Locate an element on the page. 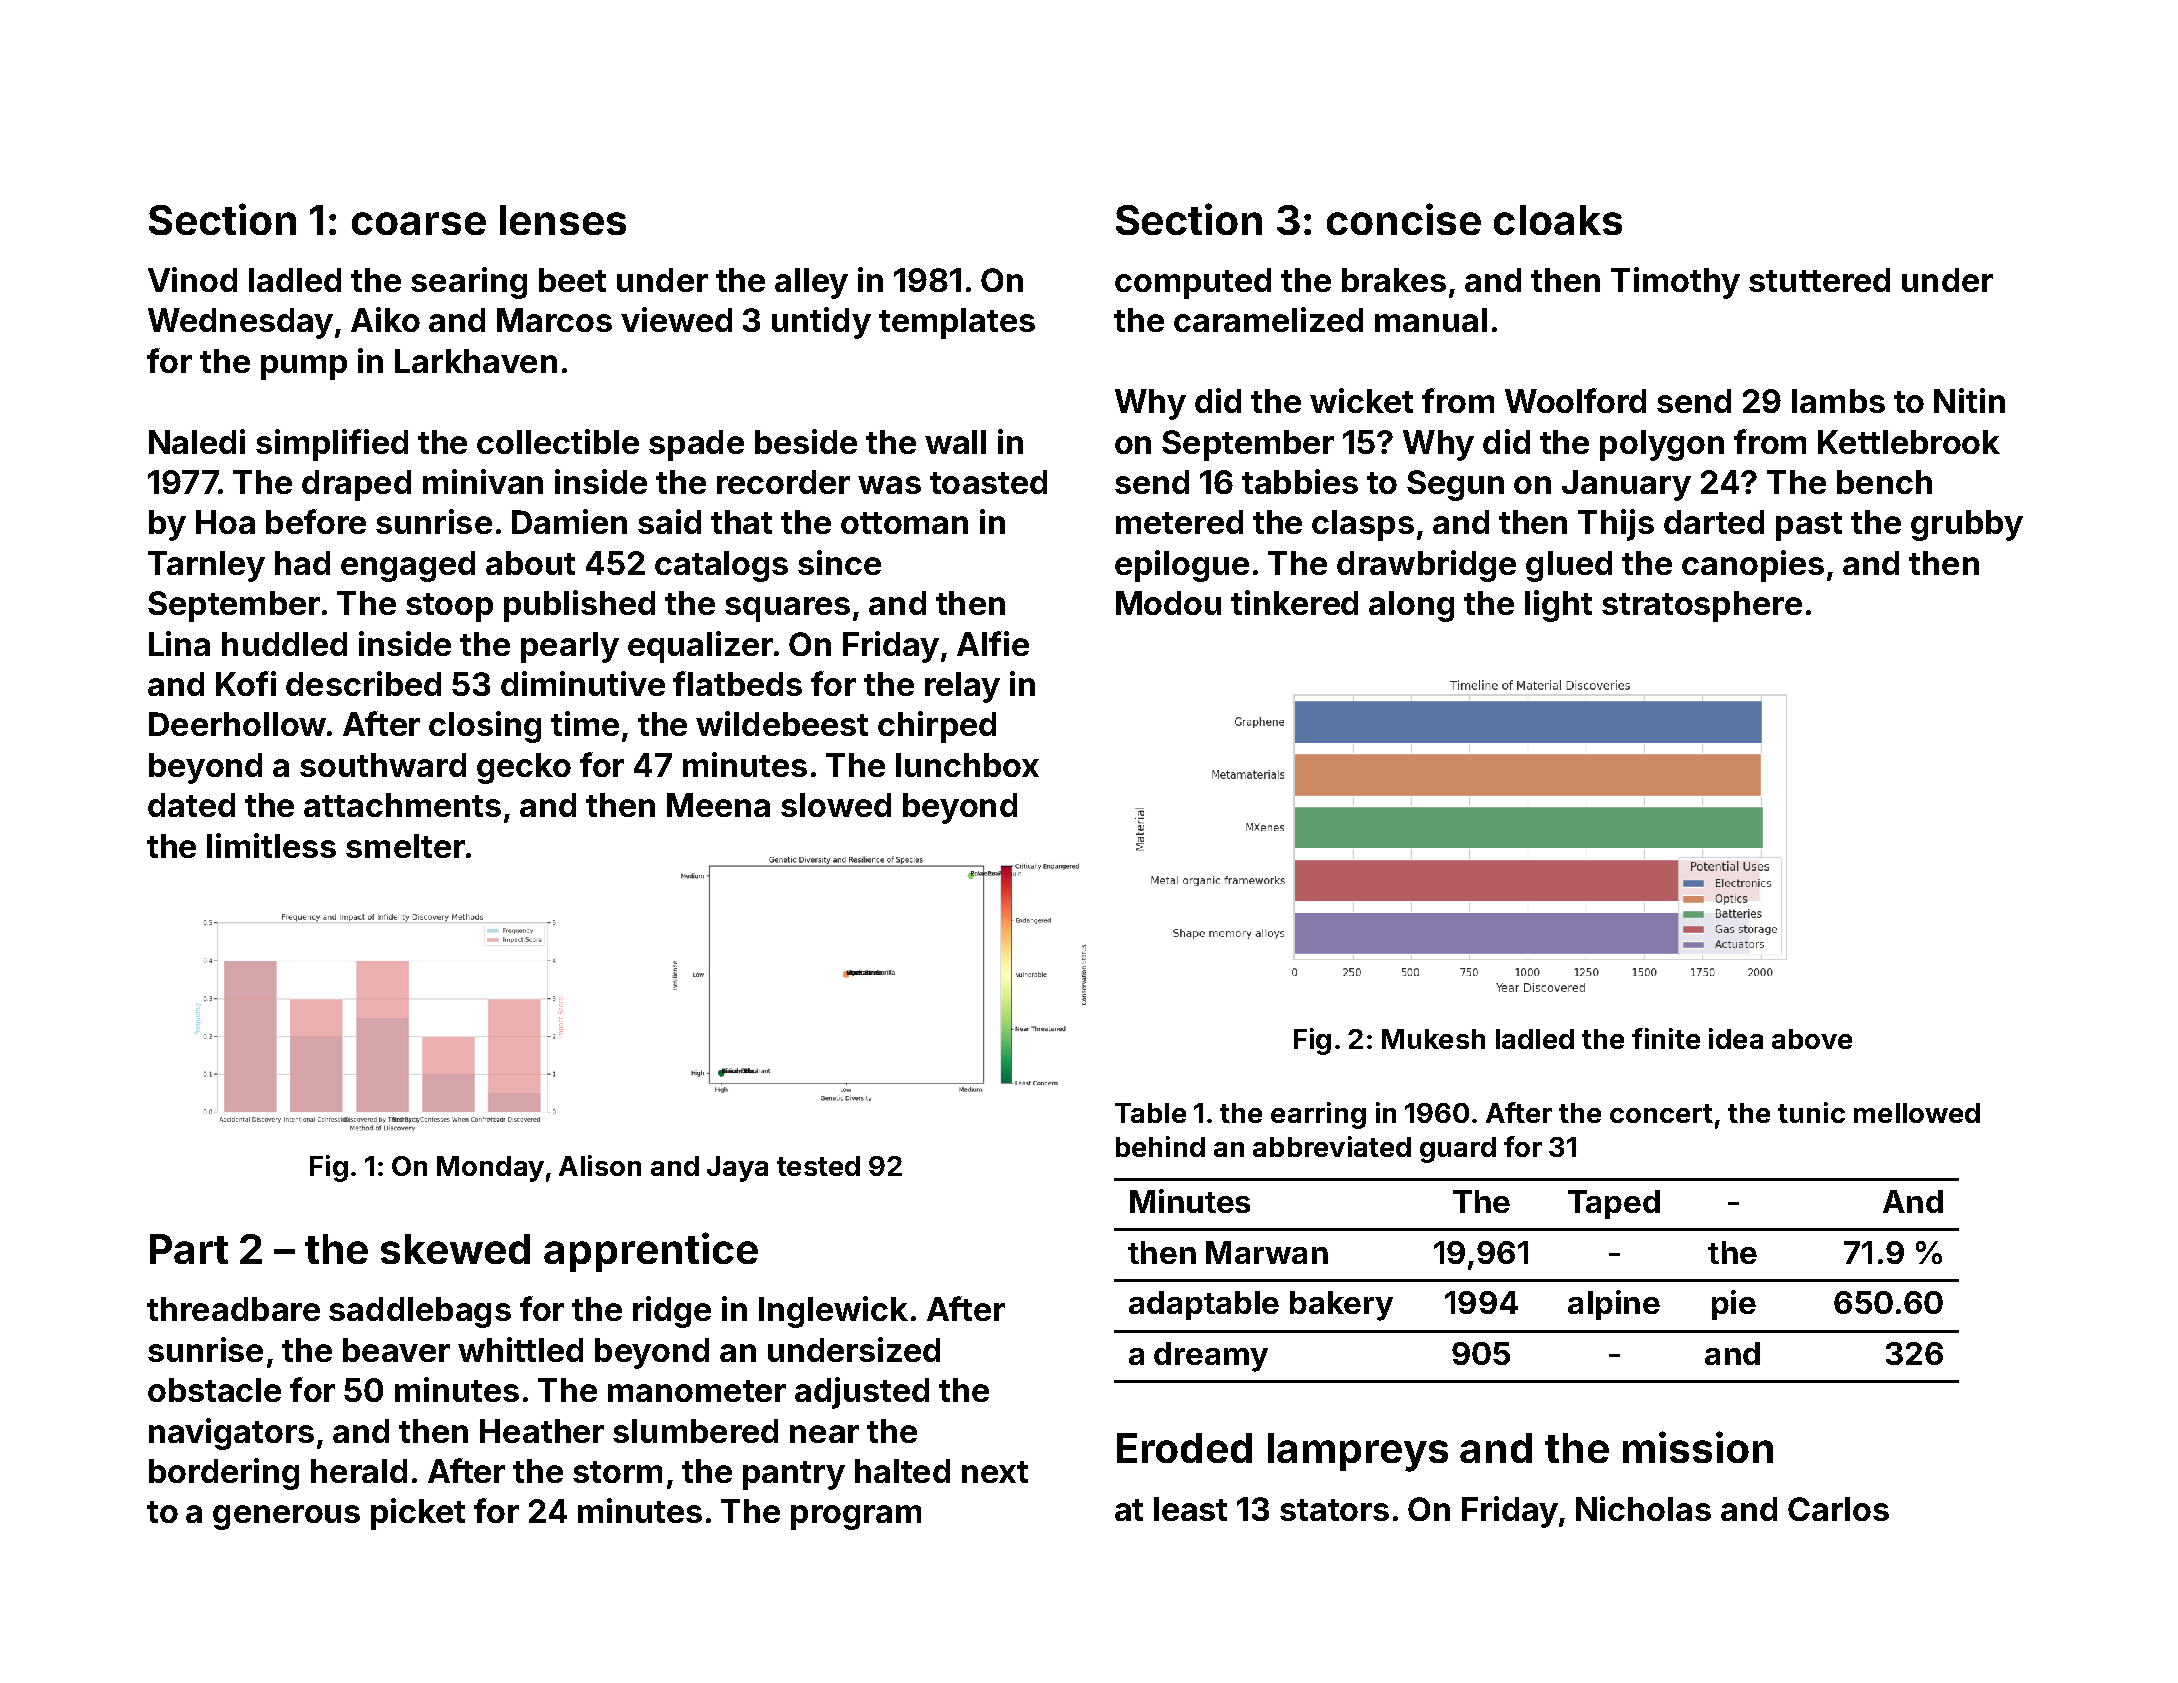 This image has width=2178, height=1683. mellowed is located at coordinates (1917, 1113).
